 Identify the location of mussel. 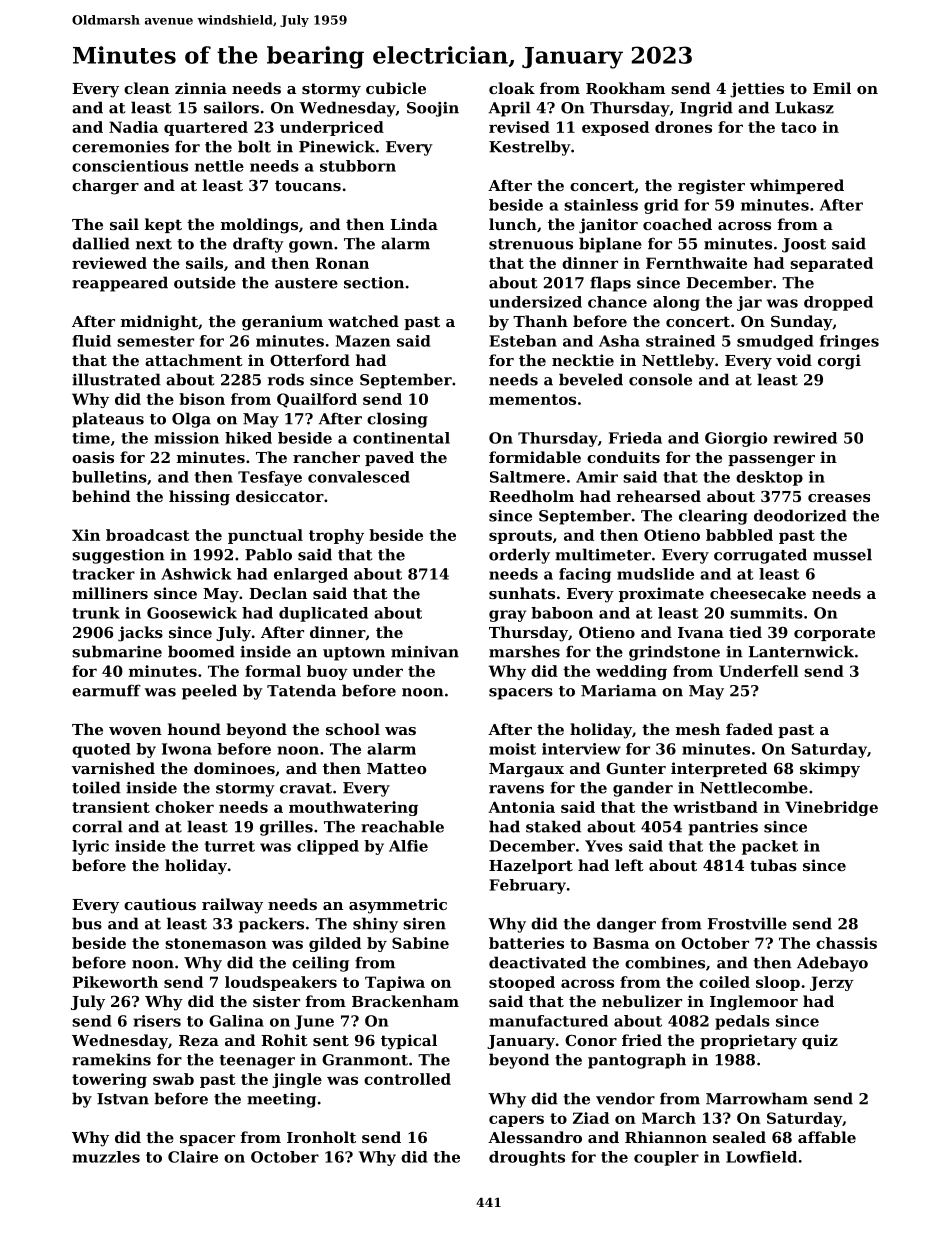
(842, 554).
